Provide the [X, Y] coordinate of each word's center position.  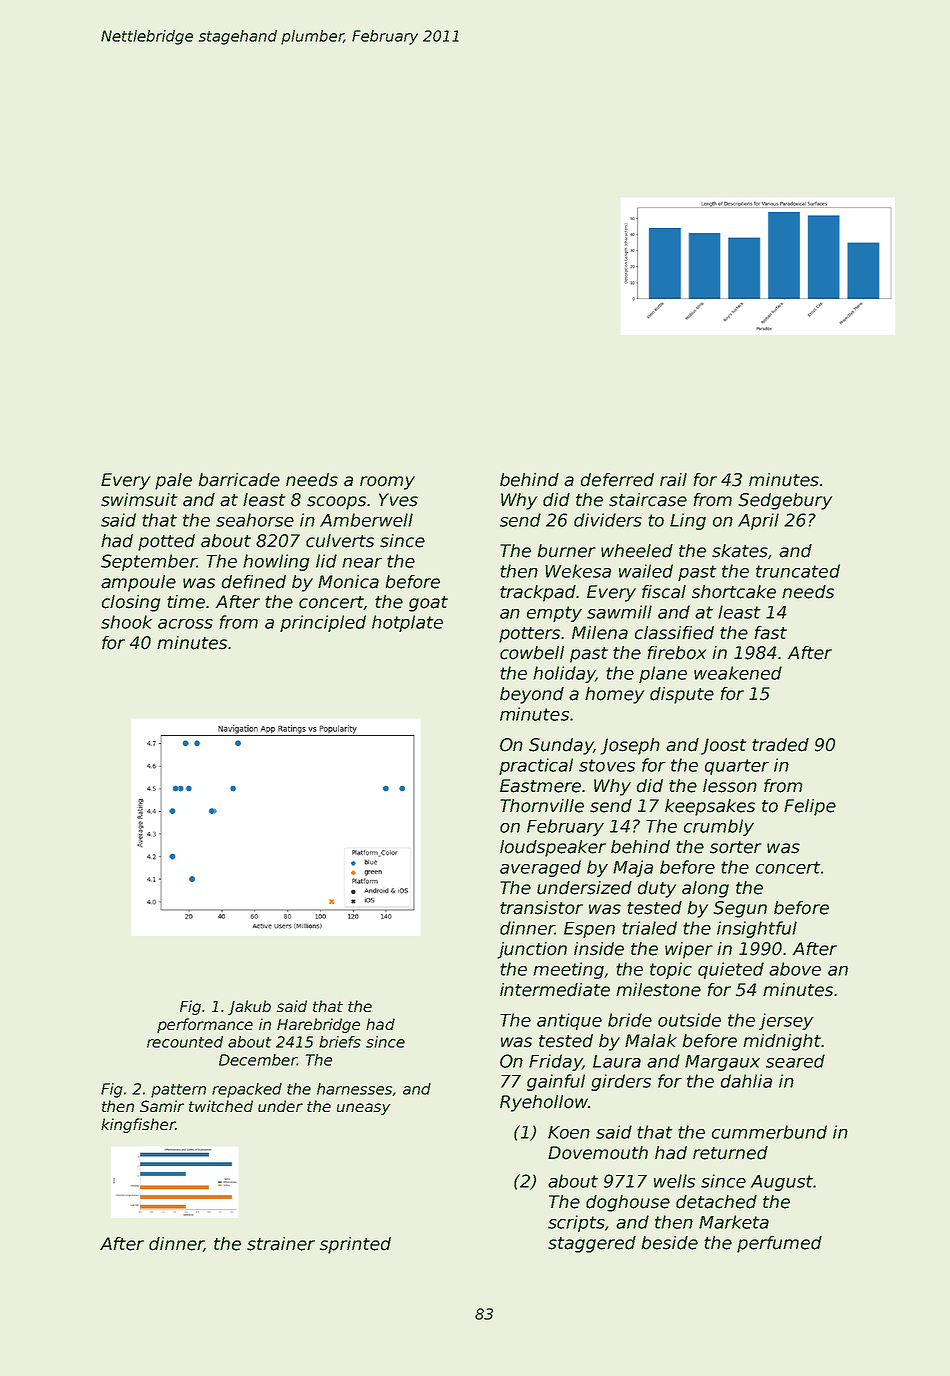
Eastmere [540, 786]
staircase [648, 500]
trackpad [538, 593]
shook [126, 622]
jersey [786, 1021]
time [186, 602]
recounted [185, 1042]
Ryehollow [544, 1103]
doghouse [628, 1203]
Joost [723, 746]
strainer [281, 1244]
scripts [576, 1223]
